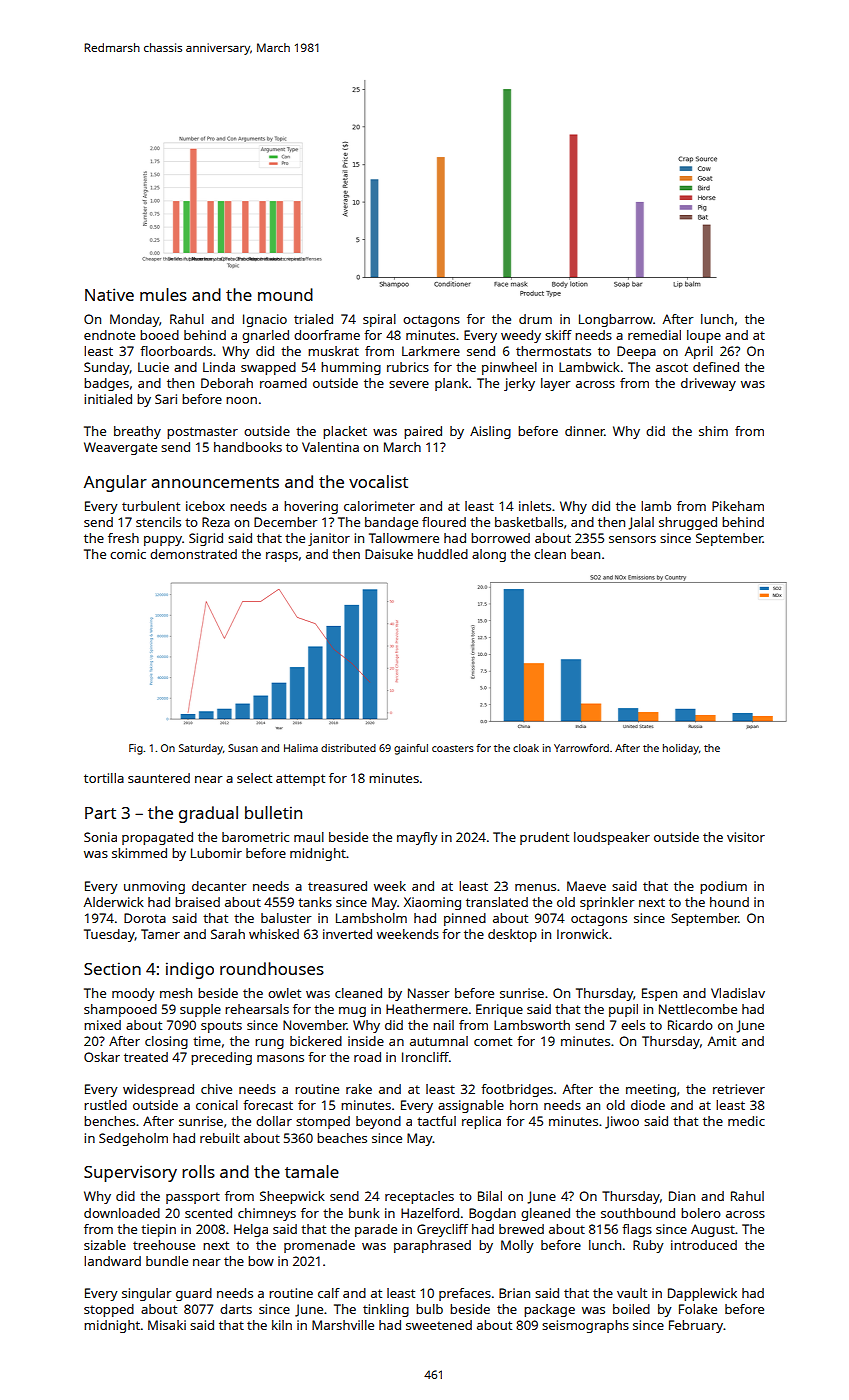 This image has height=1400, width=849. What do you see at coordinates (208, 1213) in the image?
I see `scented` at bounding box center [208, 1213].
